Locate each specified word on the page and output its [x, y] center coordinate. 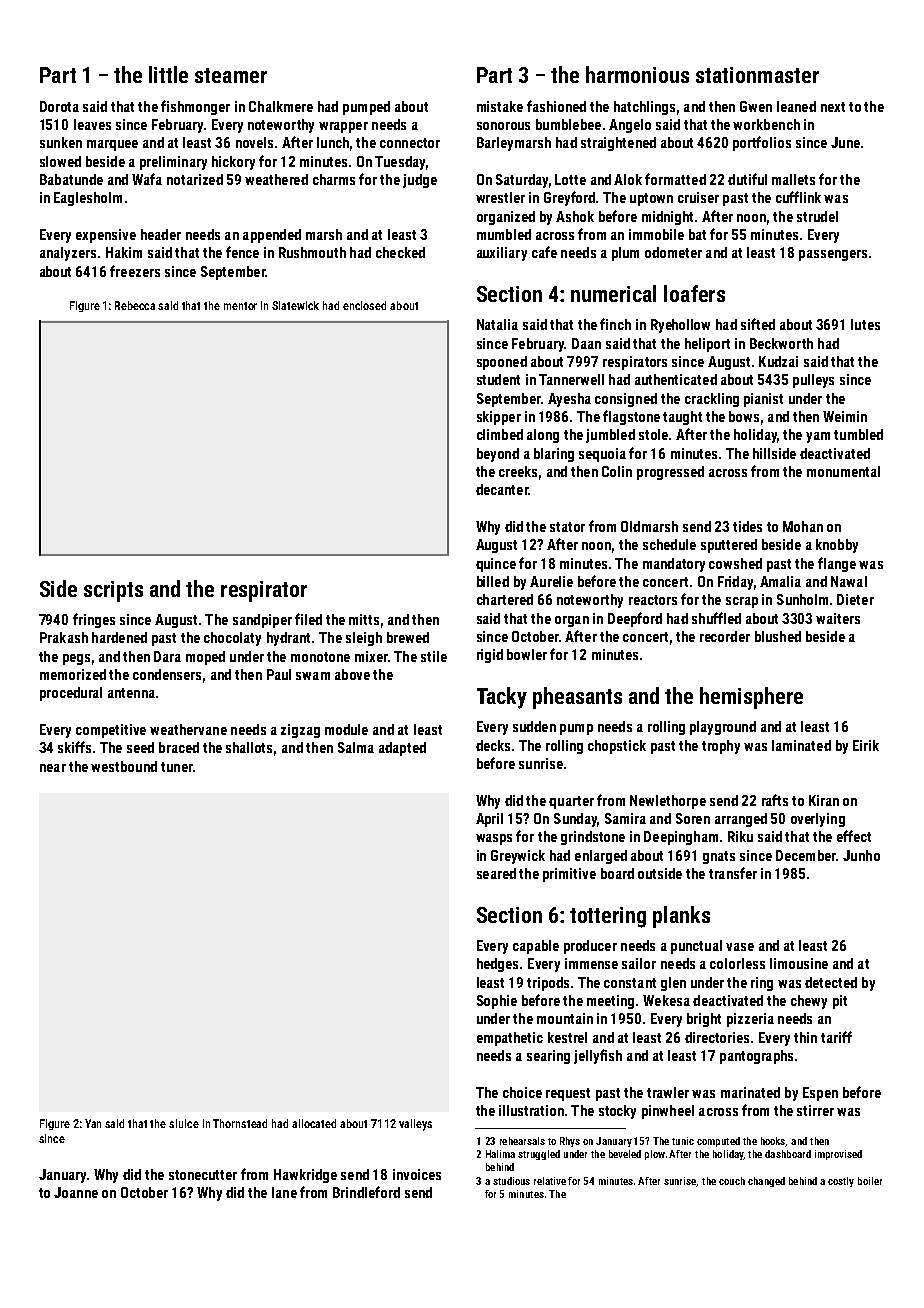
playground [723, 728]
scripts [113, 591]
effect [854, 836]
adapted [402, 749]
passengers [833, 255]
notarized [195, 179]
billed [493, 581]
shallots [249, 747]
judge [420, 181]
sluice [184, 1123]
